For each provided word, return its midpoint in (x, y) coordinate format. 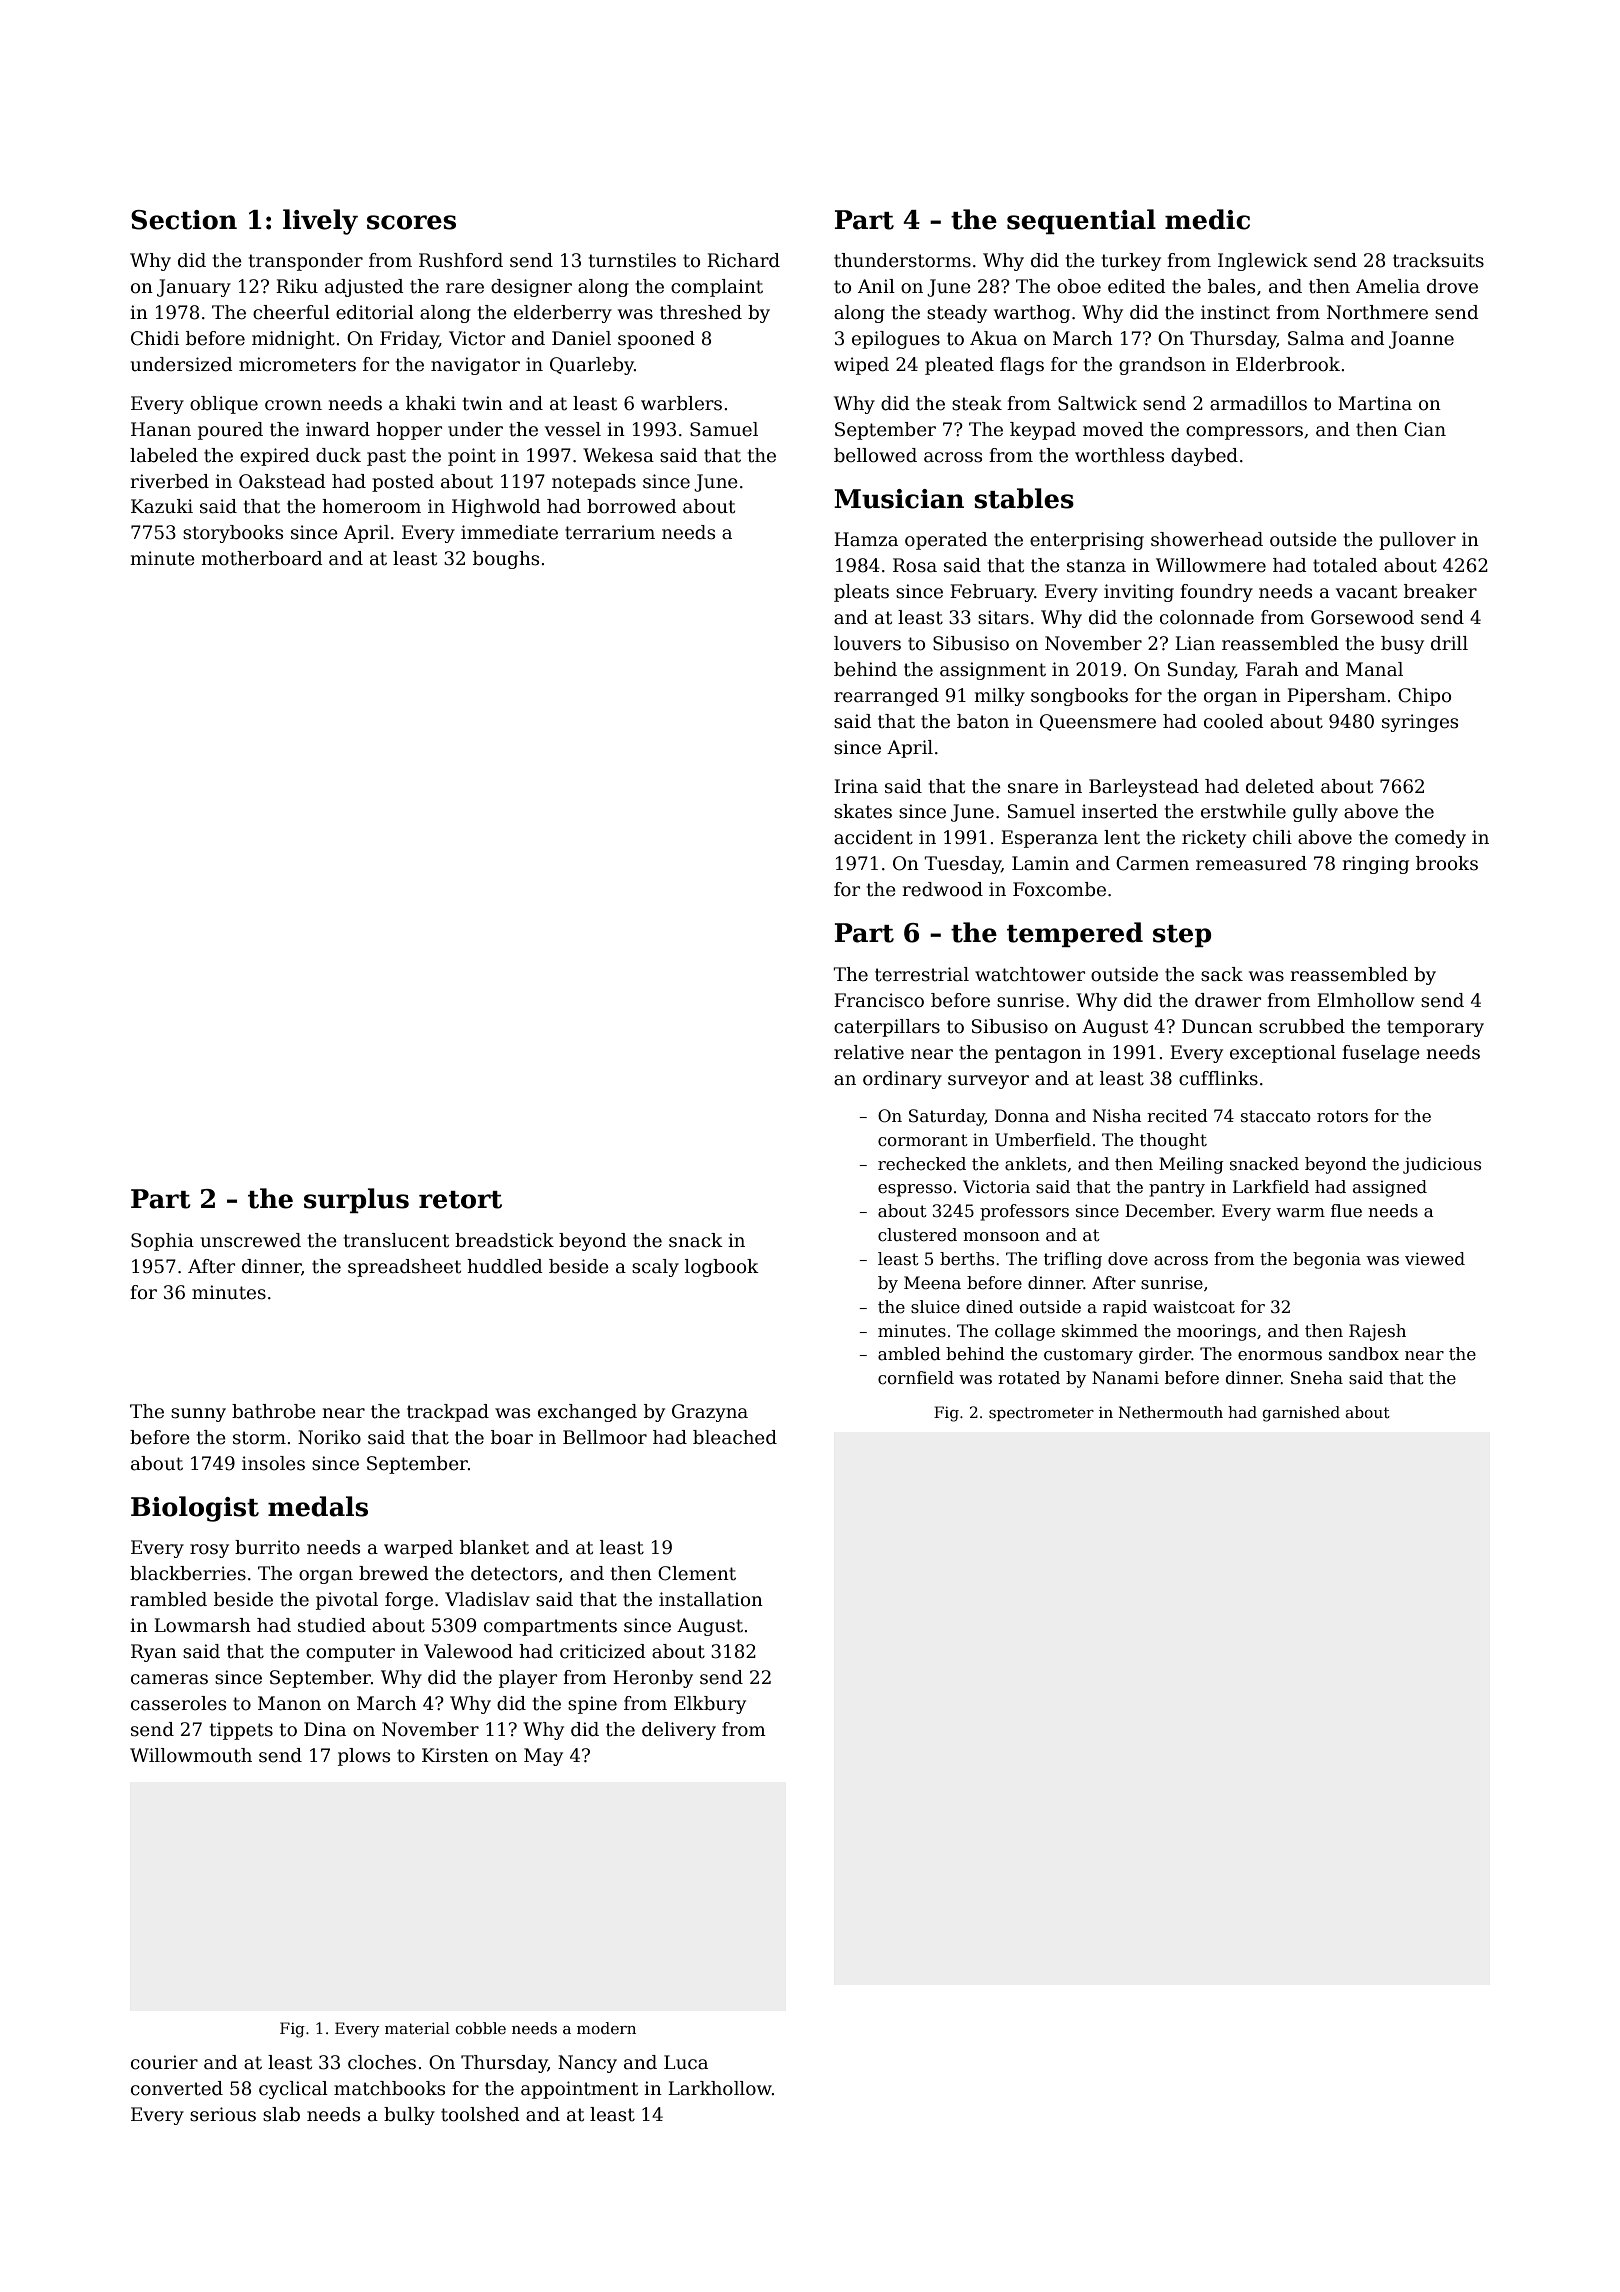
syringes (1420, 723)
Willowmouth (191, 1755)
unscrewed (250, 1240)
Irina (856, 786)
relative (869, 1052)
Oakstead (282, 481)
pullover (1417, 541)
